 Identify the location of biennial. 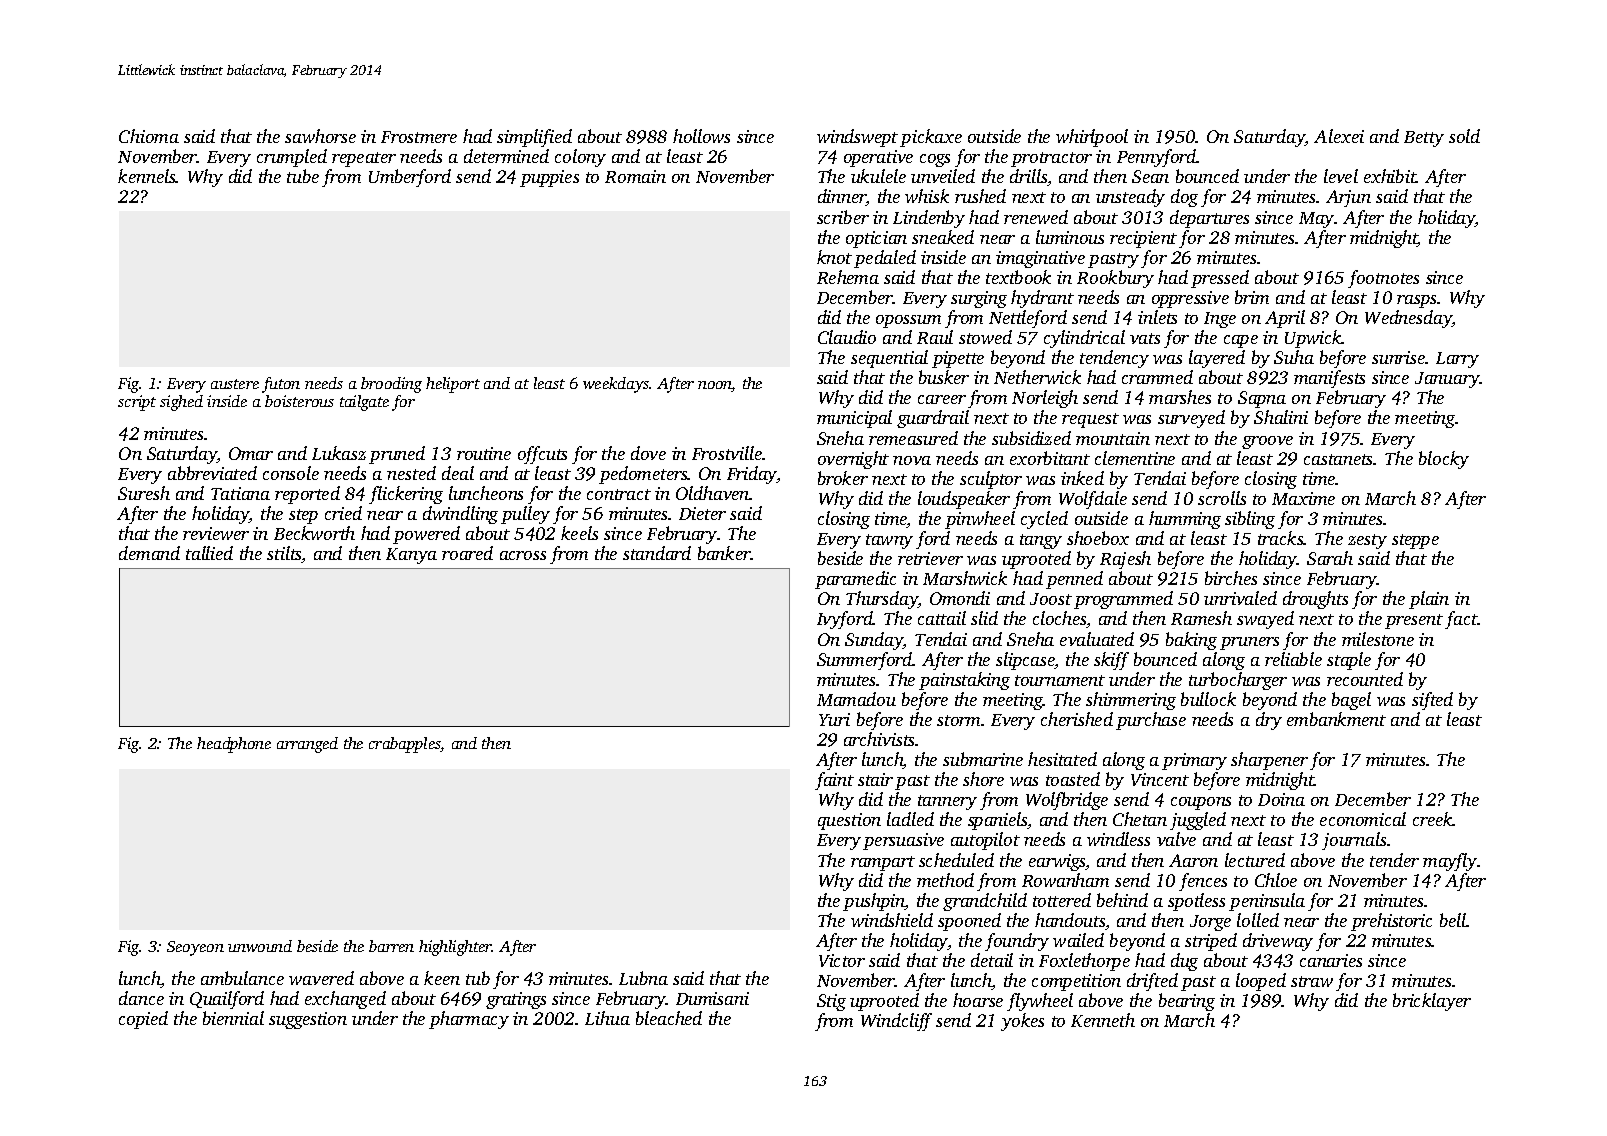
(233, 1018).
